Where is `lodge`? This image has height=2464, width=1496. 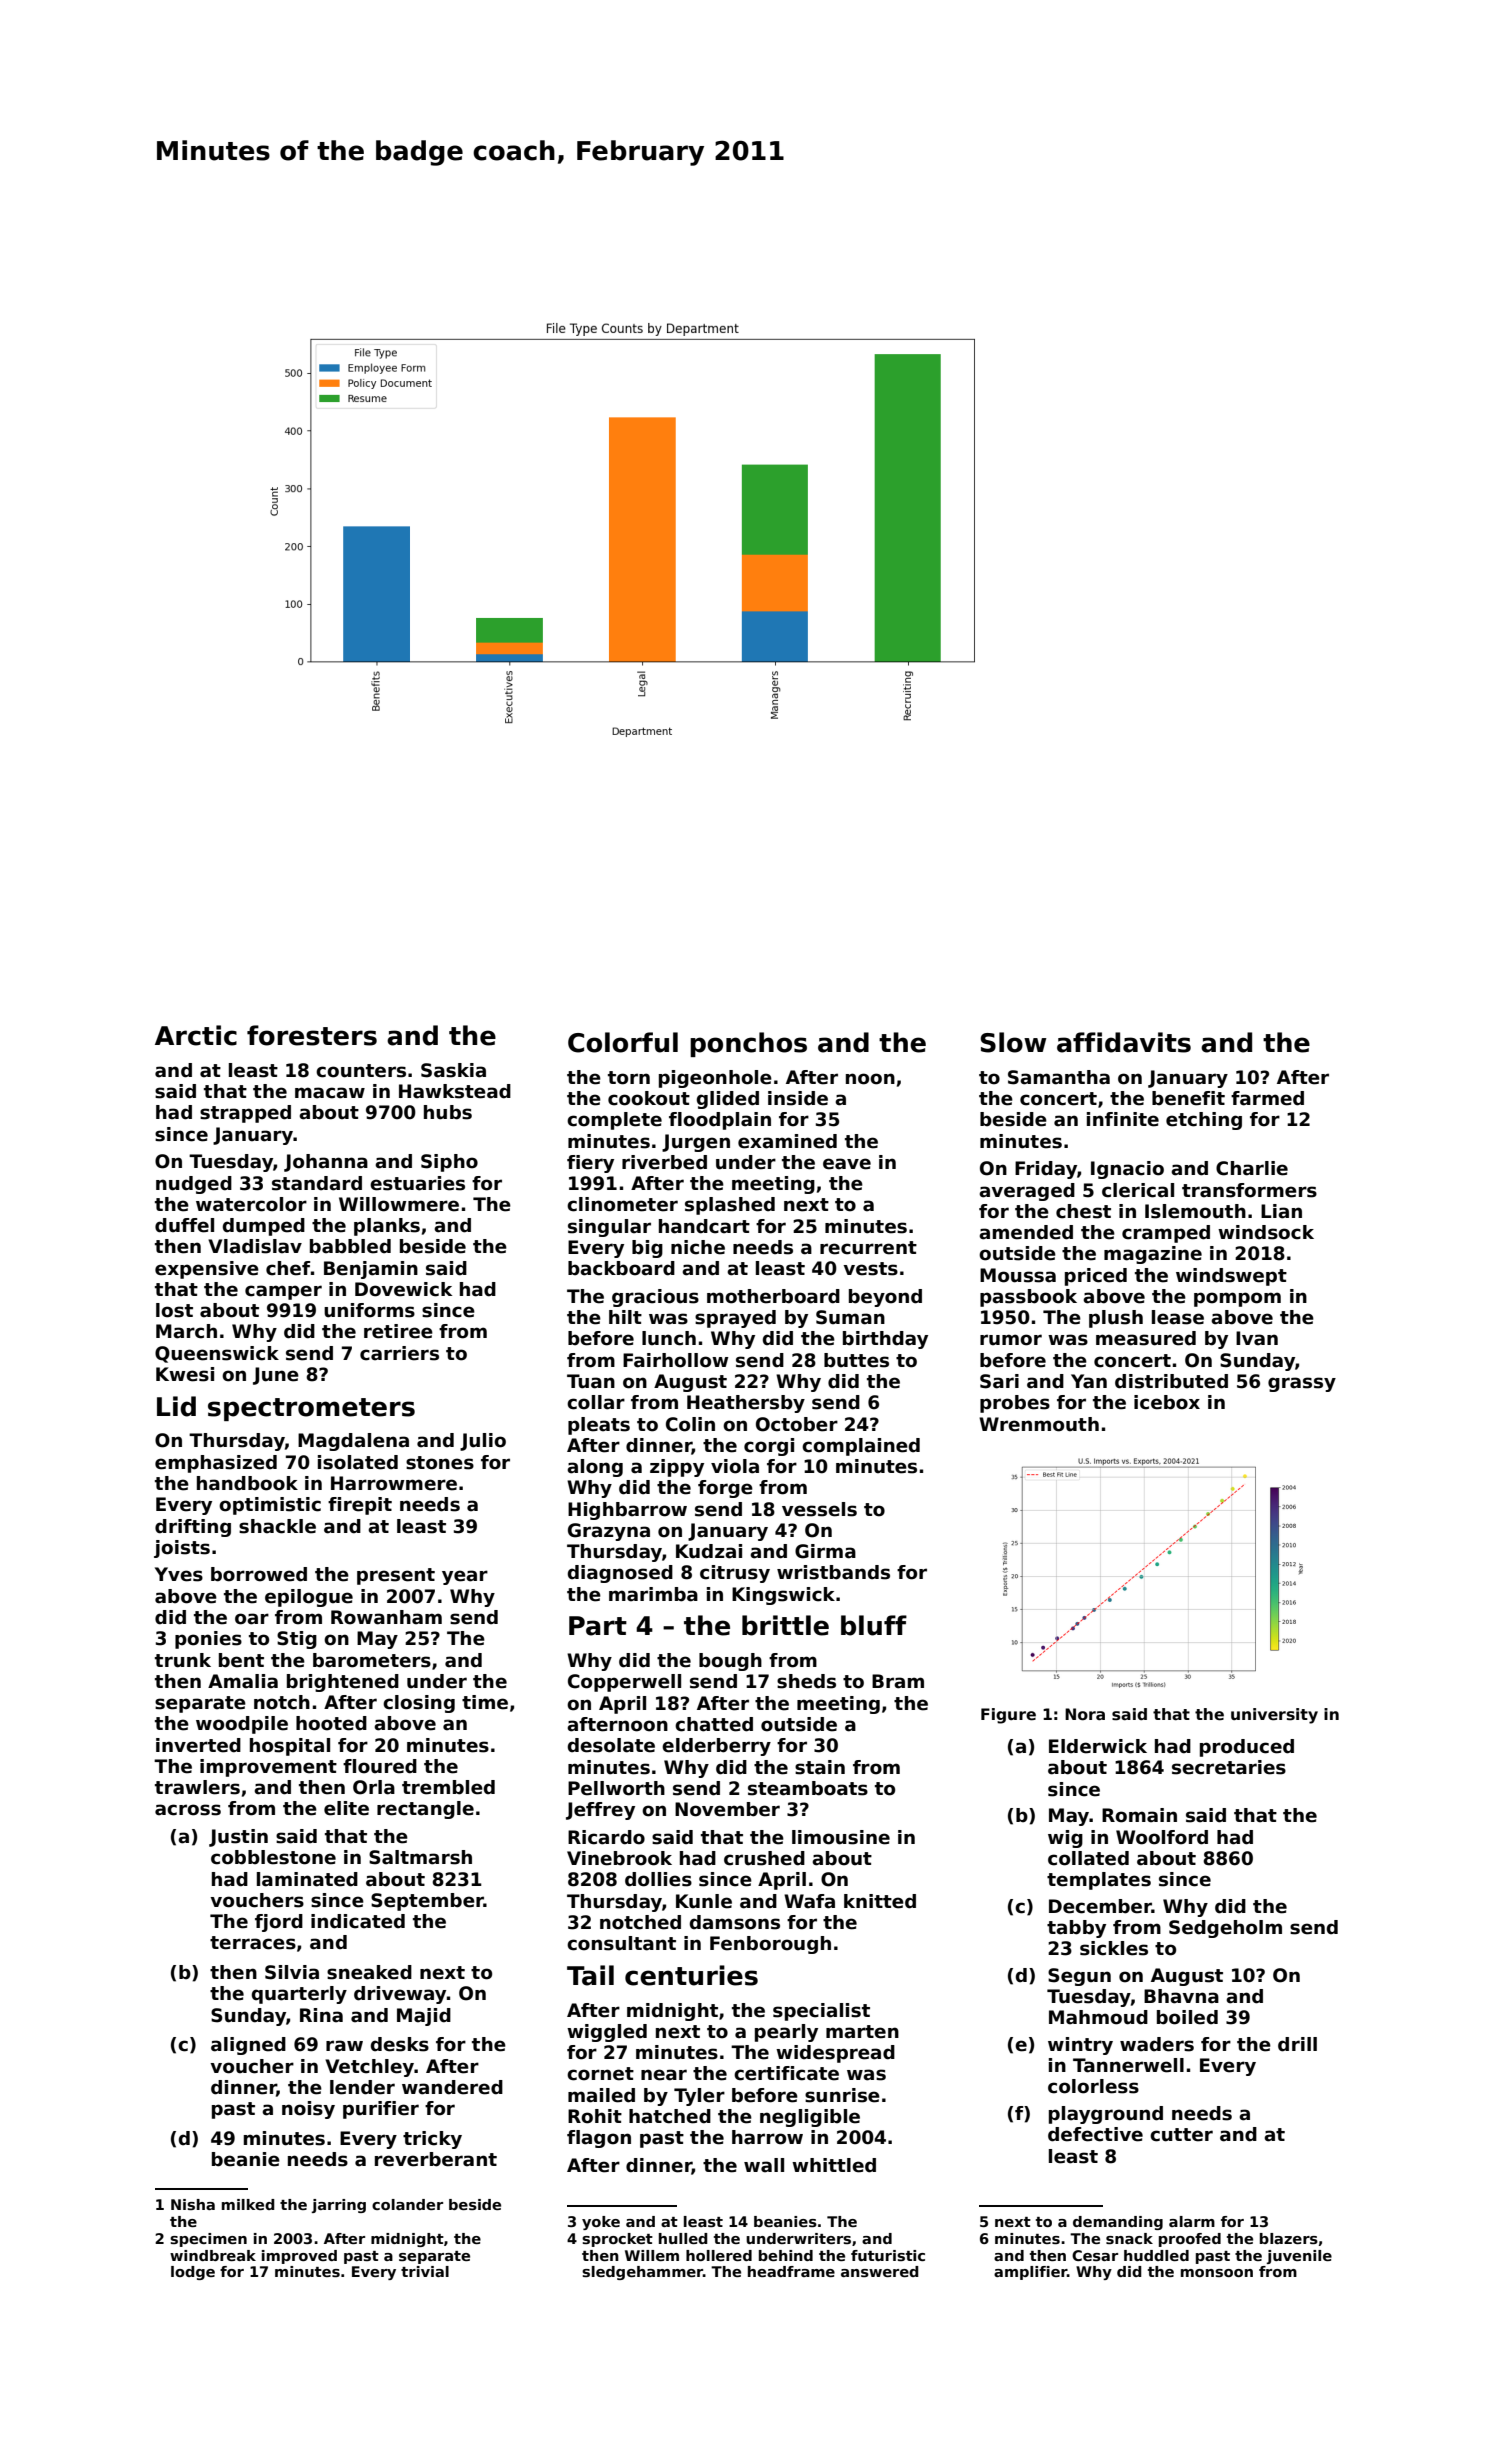
lodge is located at coordinates (193, 2273).
